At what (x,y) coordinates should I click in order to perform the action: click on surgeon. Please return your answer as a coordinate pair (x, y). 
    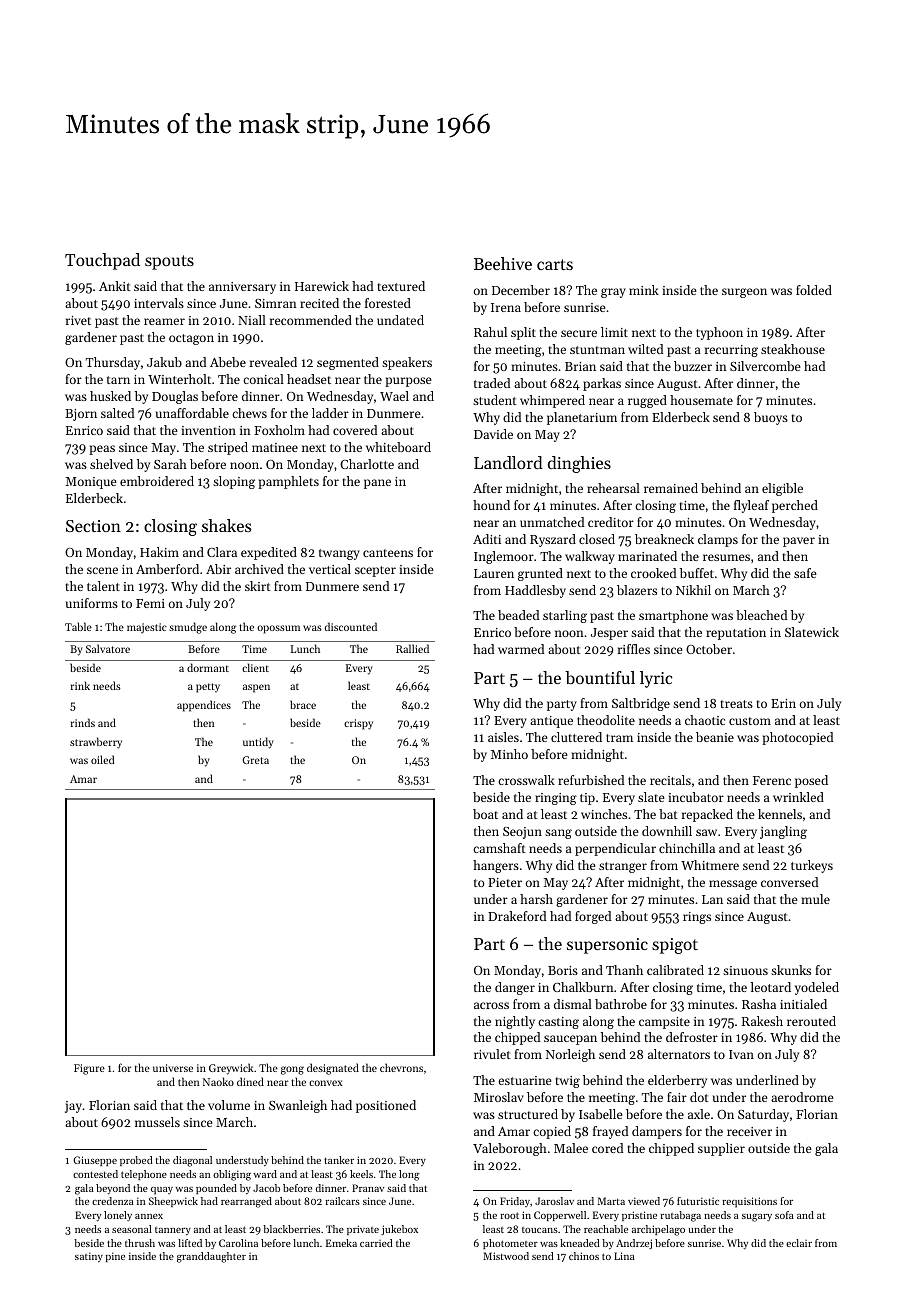
    Looking at the image, I should click on (744, 293).
